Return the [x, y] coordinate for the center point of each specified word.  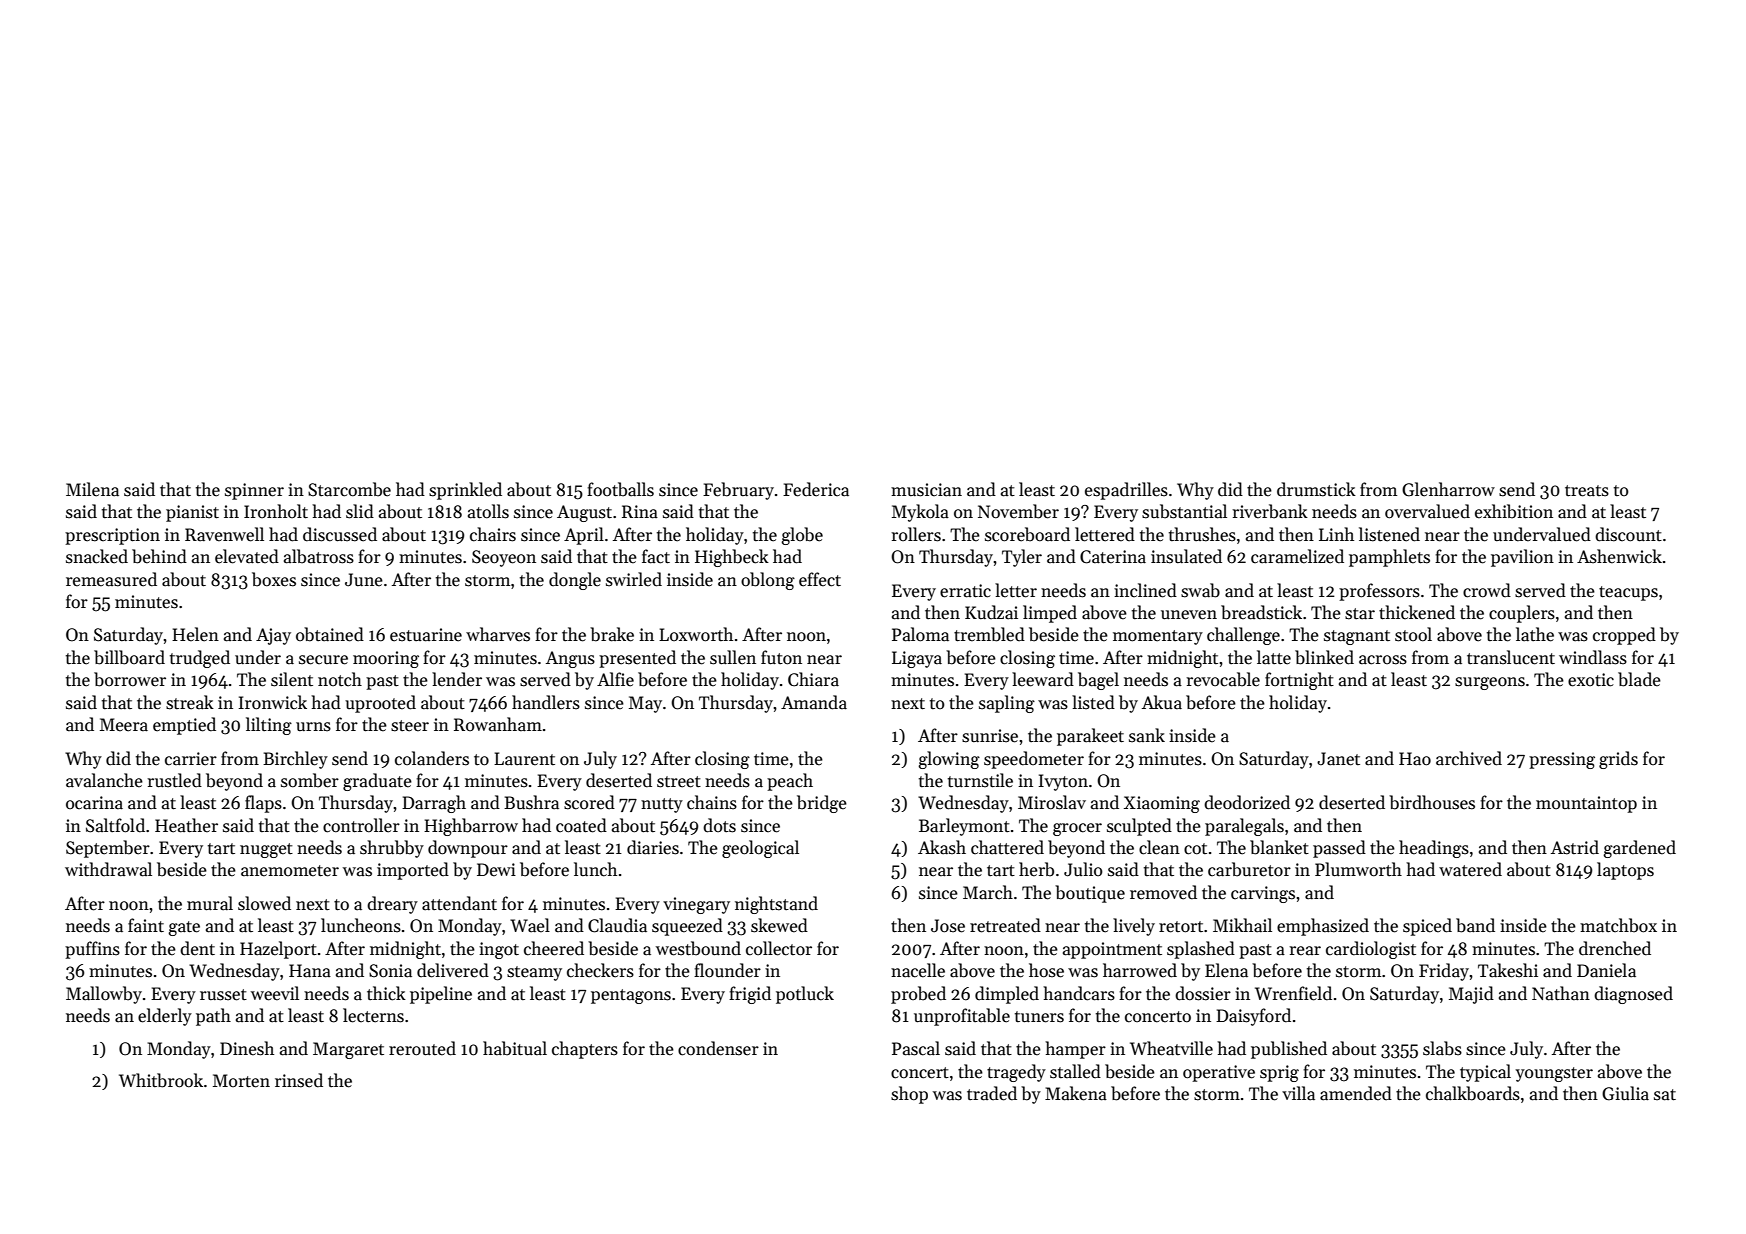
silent [292, 679]
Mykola [920, 513]
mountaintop [1586, 804]
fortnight [1299, 681]
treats [1587, 491]
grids [1618, 760]
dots [719, 825]
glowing [949, 760]
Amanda [814, 702]
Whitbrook [161, 1080]
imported [413, 871]
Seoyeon [504, 558]
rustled [174, 780]
